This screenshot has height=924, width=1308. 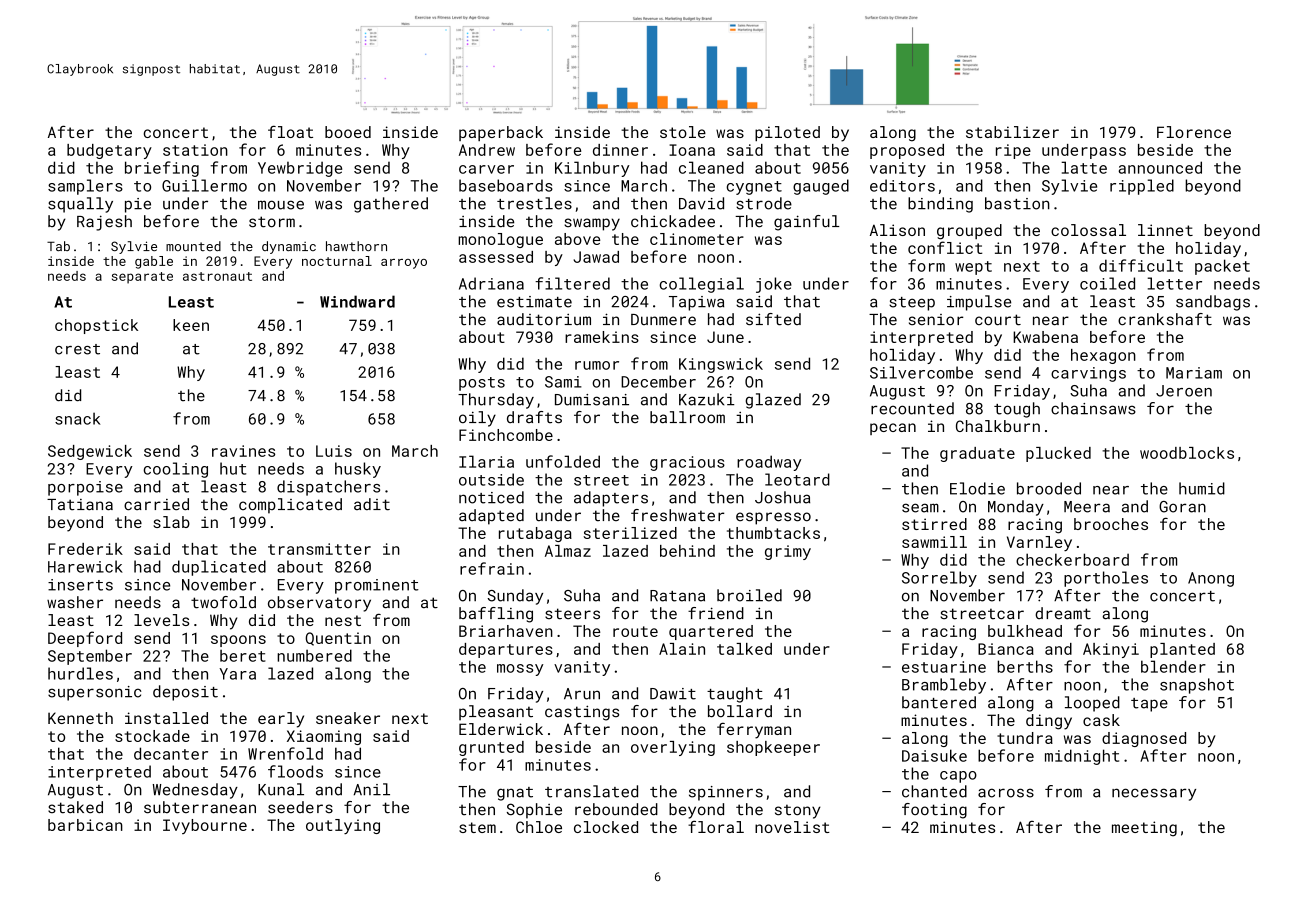 I want to click on Ivybourne, so click(x=205, y=826).
